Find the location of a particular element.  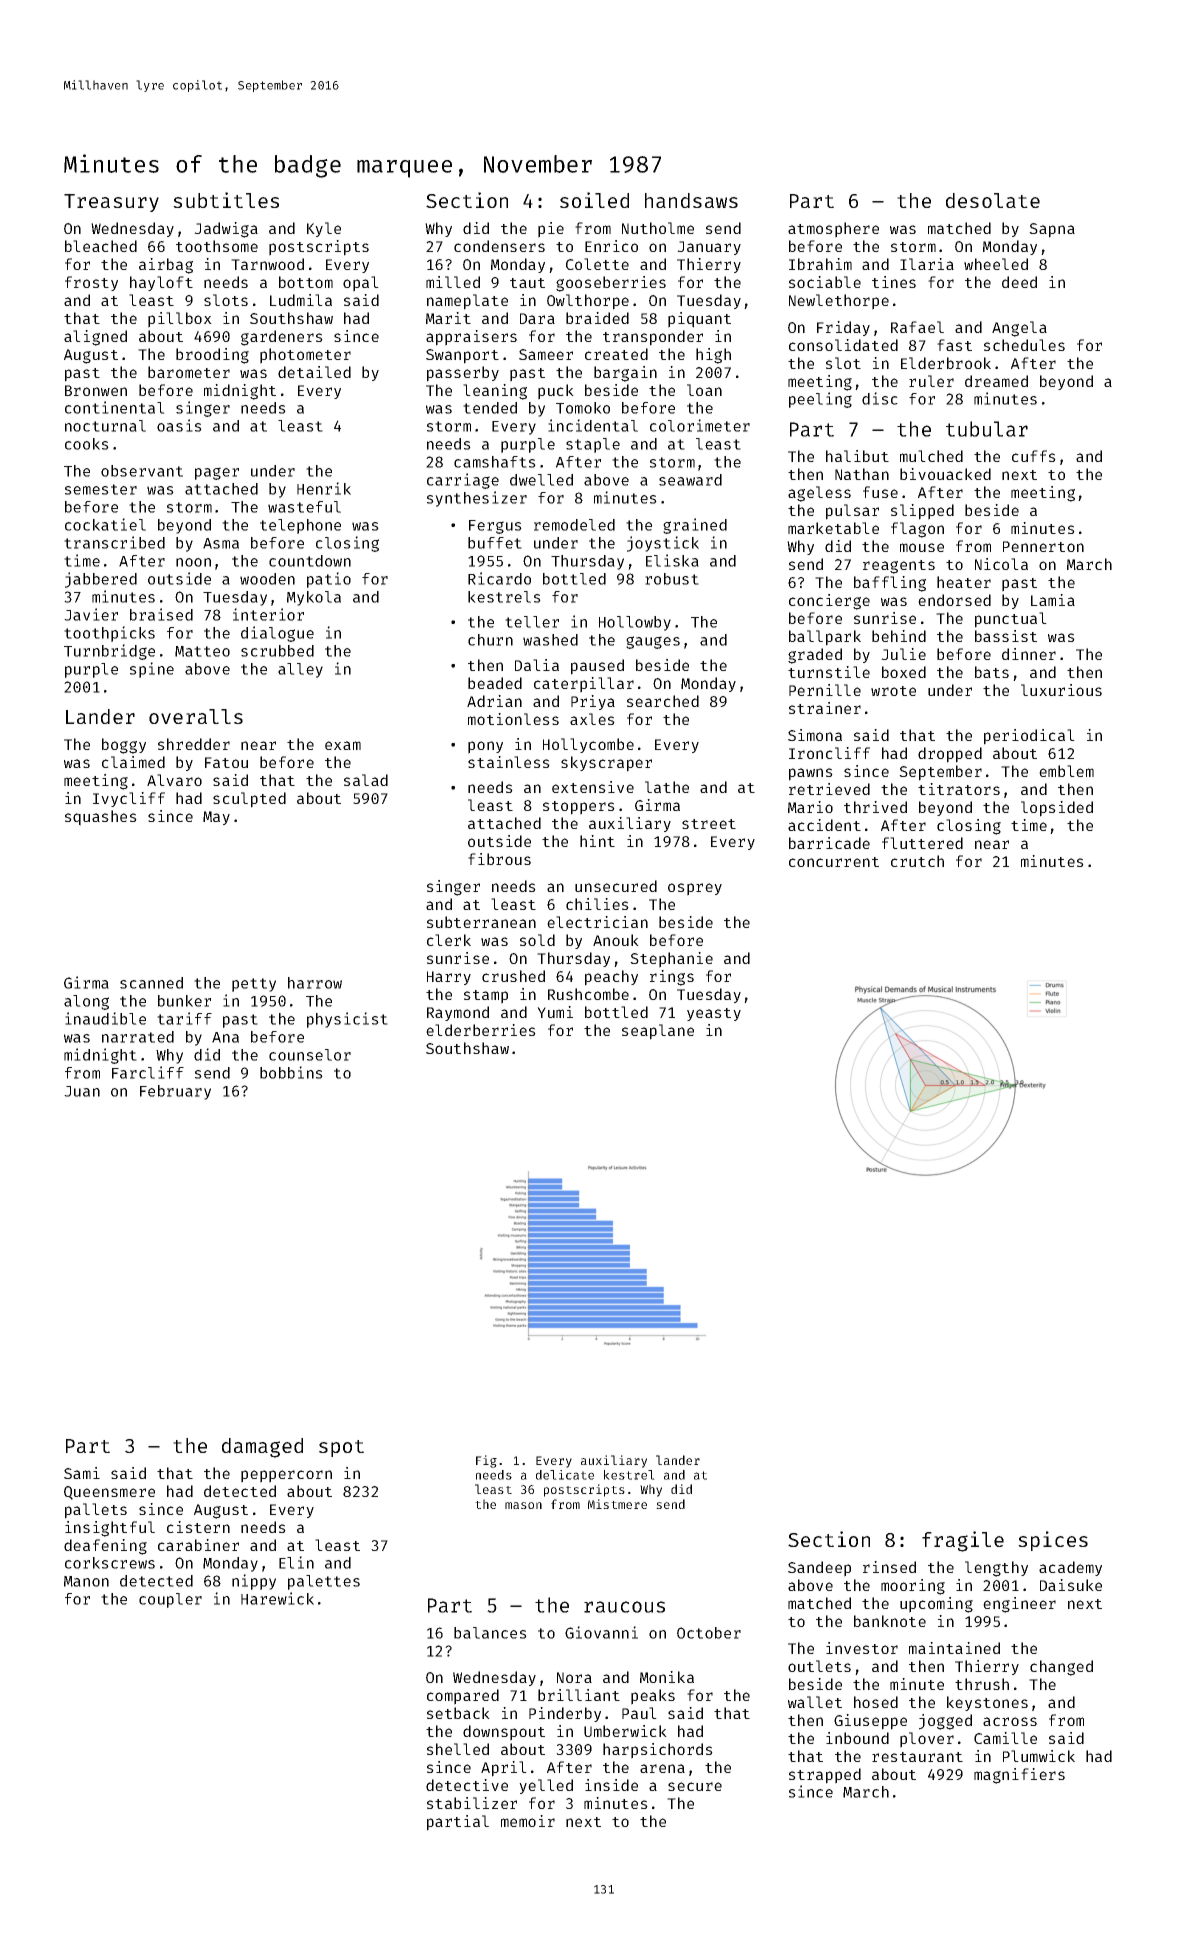

Harewick is located at coordinates (277, 1598).
